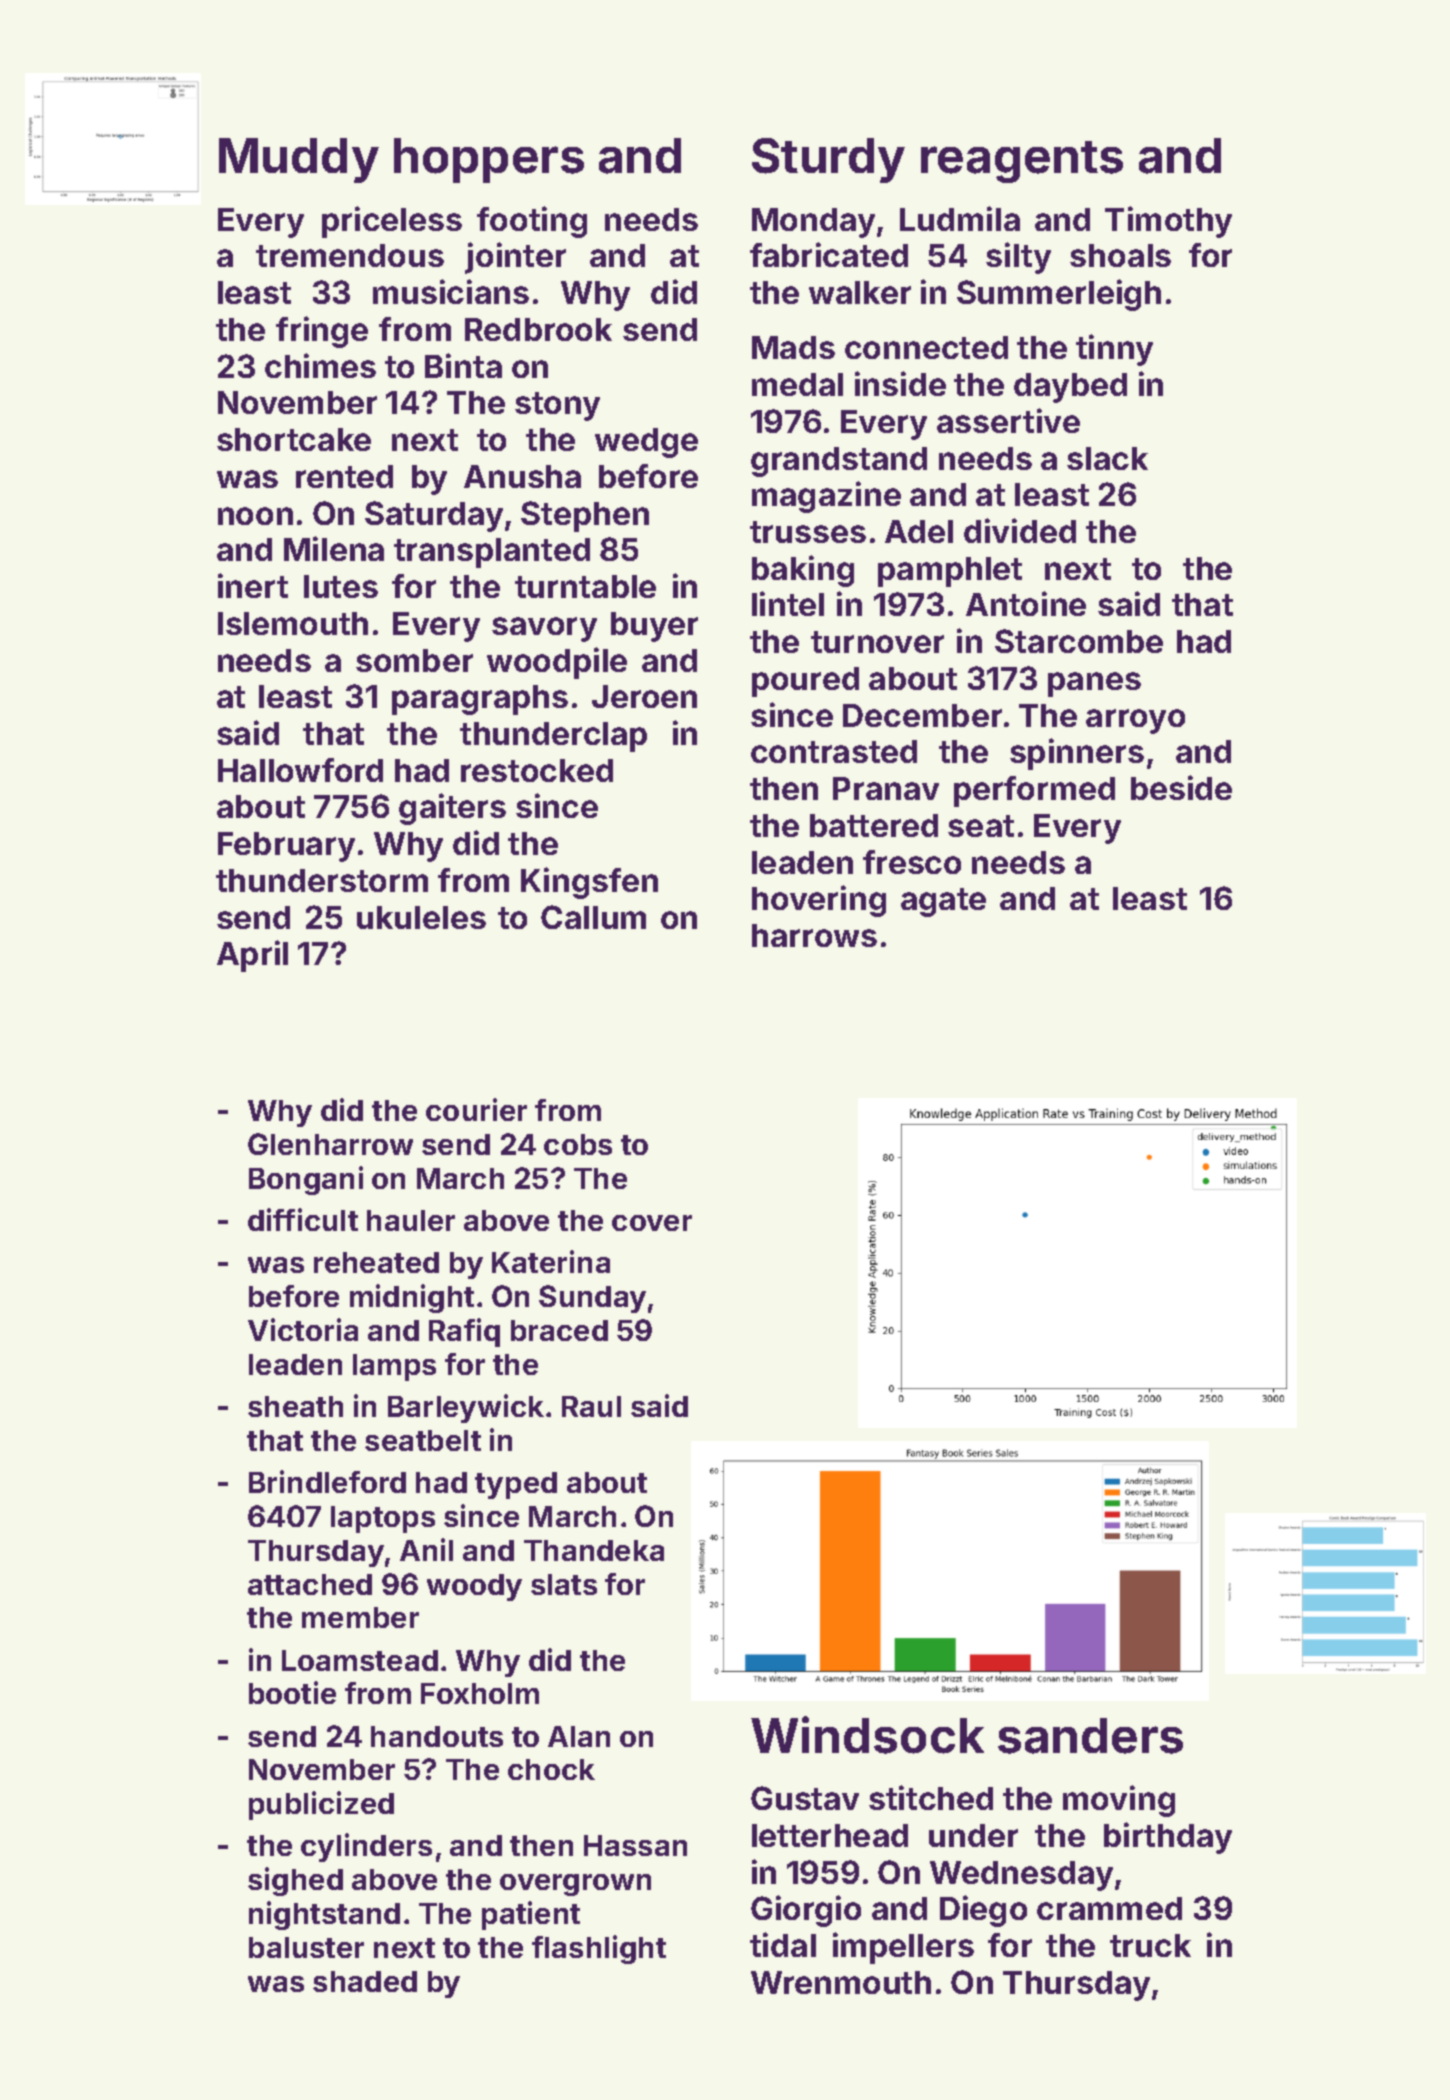  What do you see at coordinates (652, 1223) in the screenshot?
I see `cover` at bounding box center [652, 1223].
